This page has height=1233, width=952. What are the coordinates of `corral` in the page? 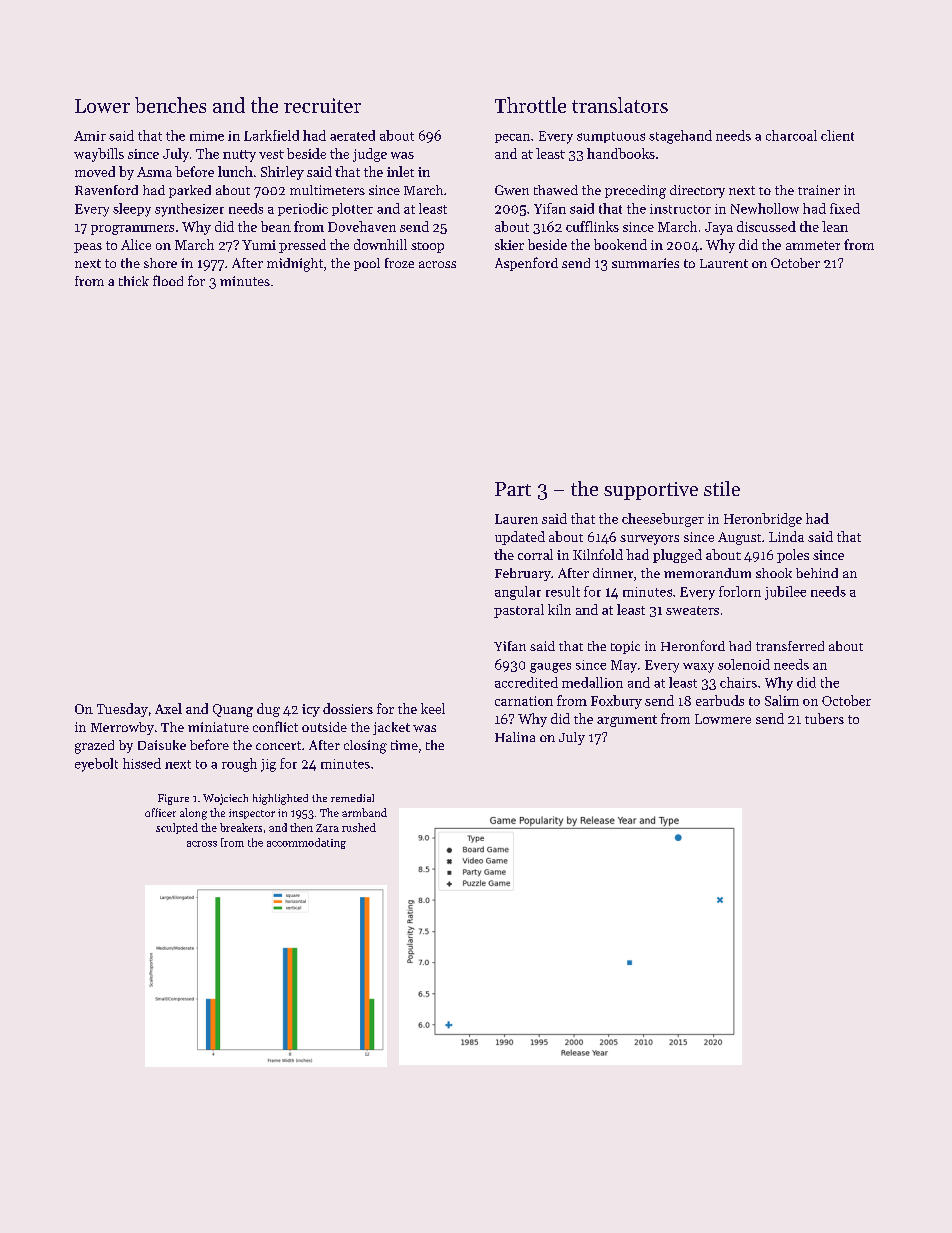 It's located at (535, 554).
